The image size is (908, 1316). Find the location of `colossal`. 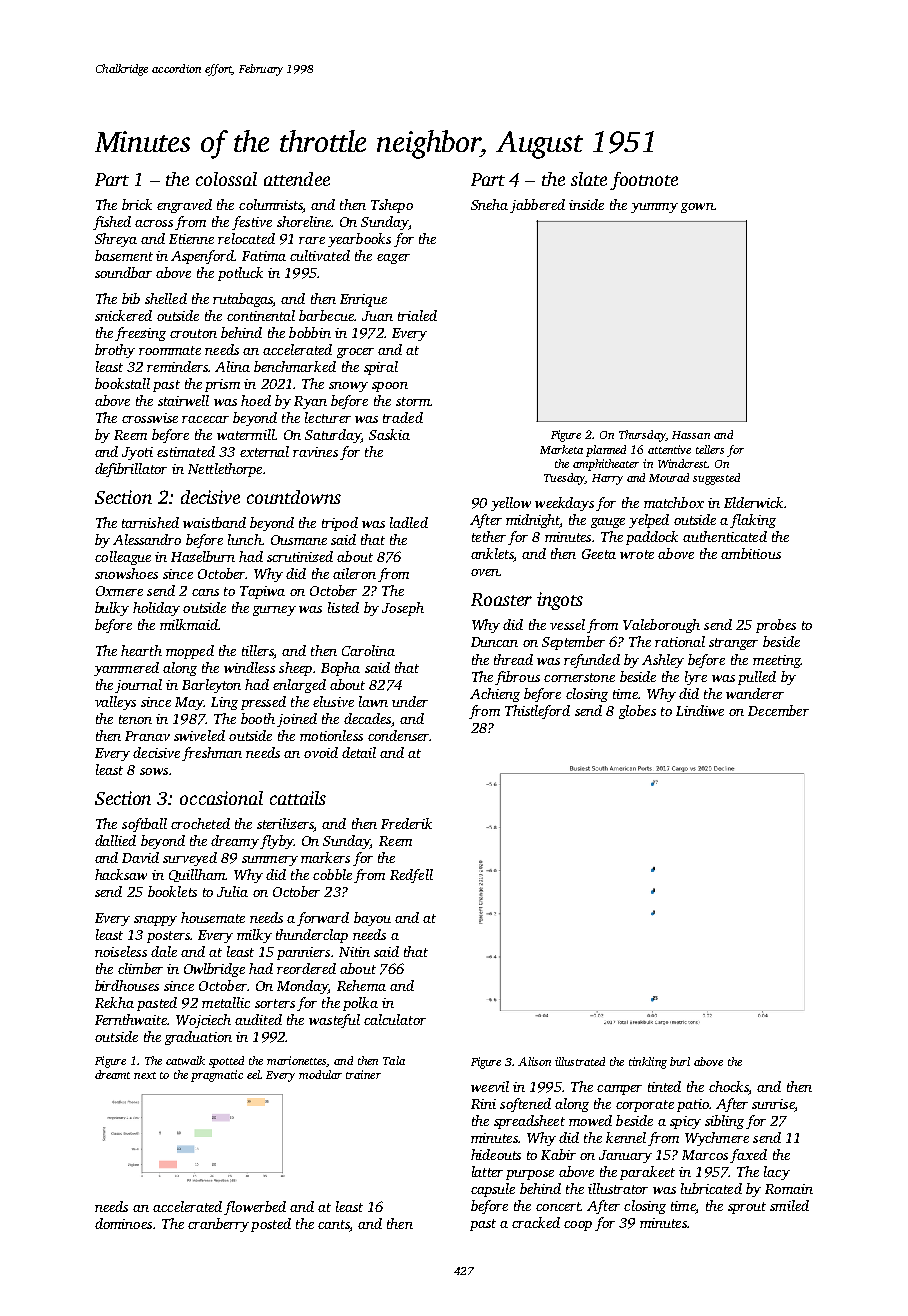

colossal is located at coordinates (226, 179).
